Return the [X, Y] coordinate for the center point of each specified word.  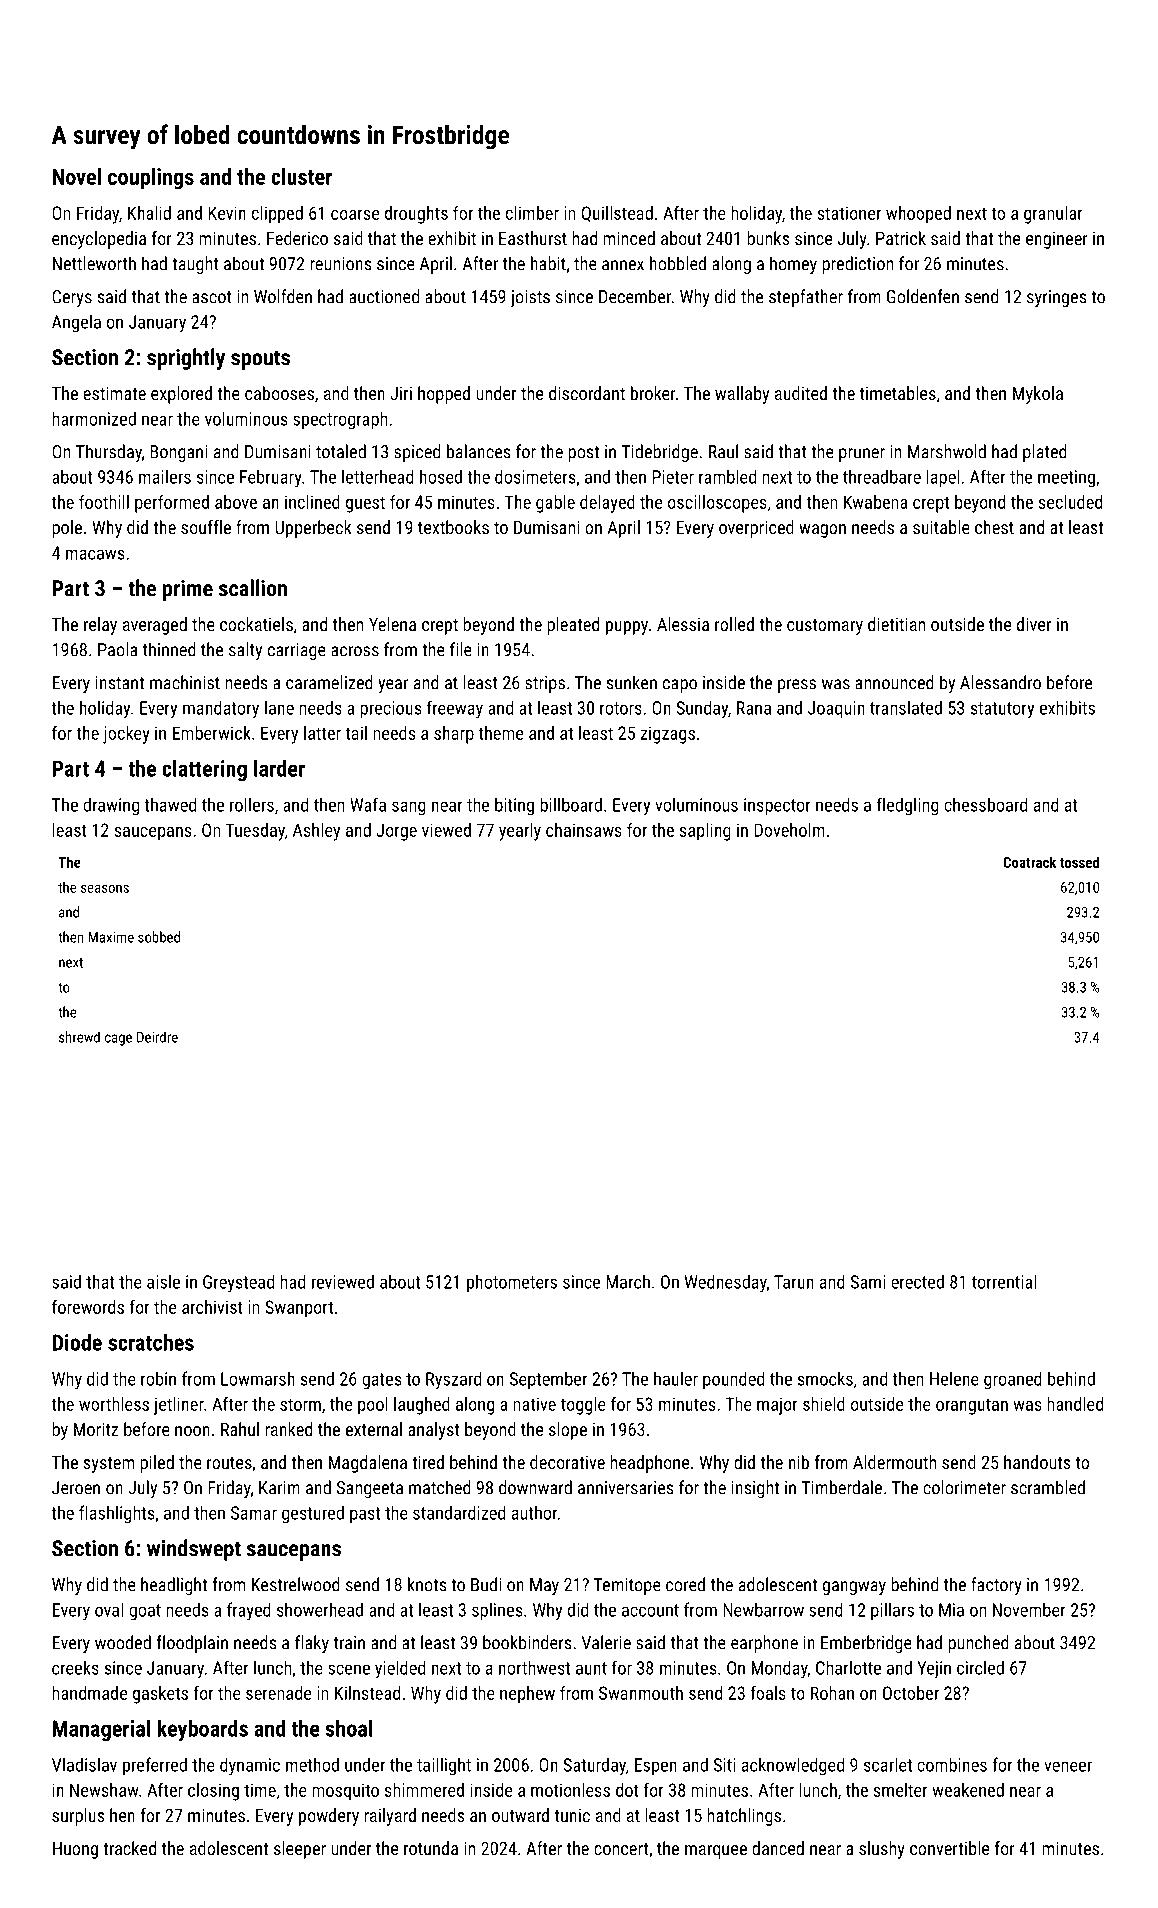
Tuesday [255, 832]
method [312, 1764]
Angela [76, 323]
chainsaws [584, 830]
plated [1045, 453]
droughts [416, 215]
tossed [1079, 862]
